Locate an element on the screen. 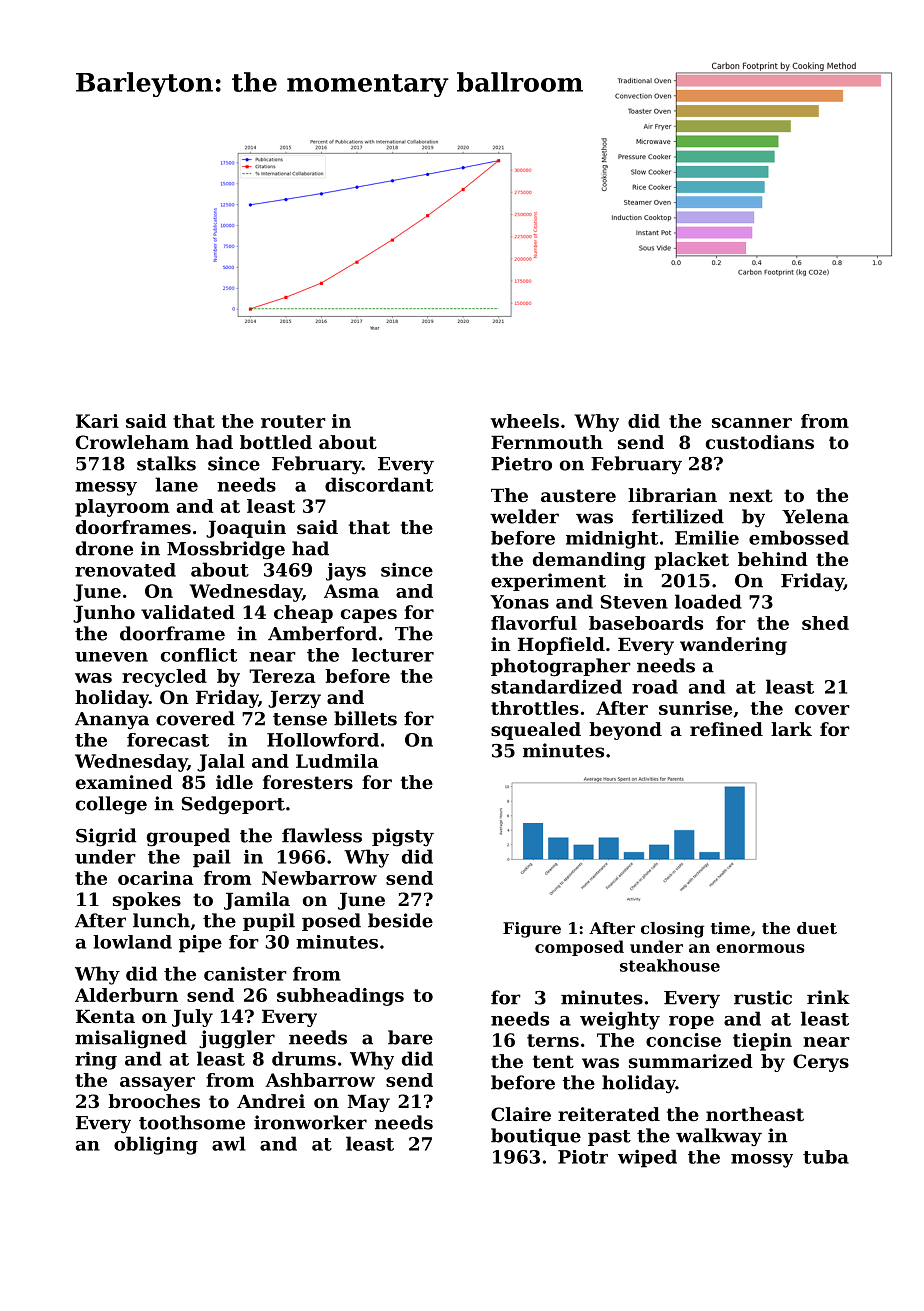 The width and height of the screenshot is (924, 1311). obliging is located at coordinates (156, 1145).
